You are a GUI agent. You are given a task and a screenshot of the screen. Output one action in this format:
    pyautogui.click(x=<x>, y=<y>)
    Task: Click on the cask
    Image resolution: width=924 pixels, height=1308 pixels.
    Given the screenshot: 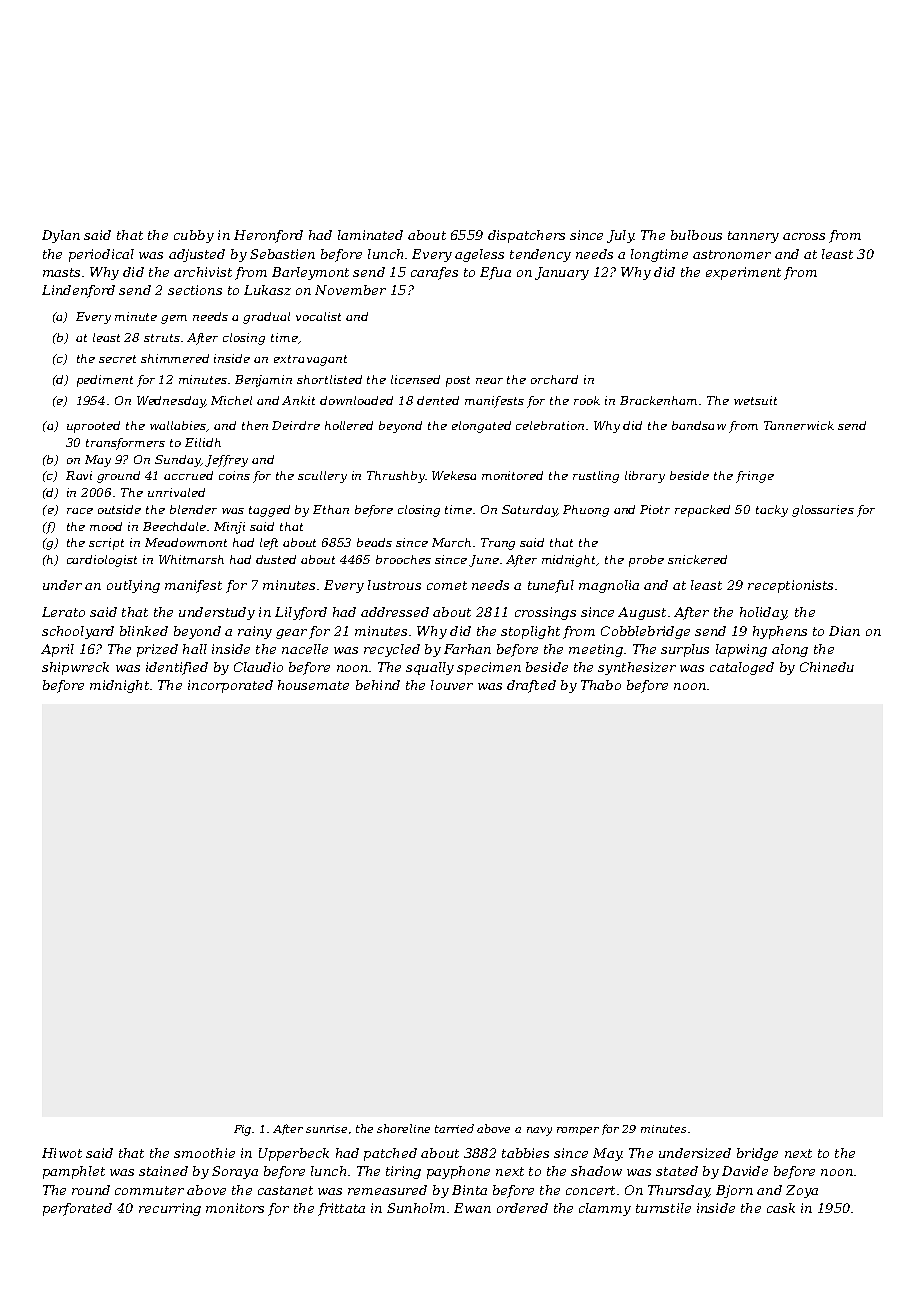 What is the action you would take?
    pyautogui.click(x=781, y=1208)
